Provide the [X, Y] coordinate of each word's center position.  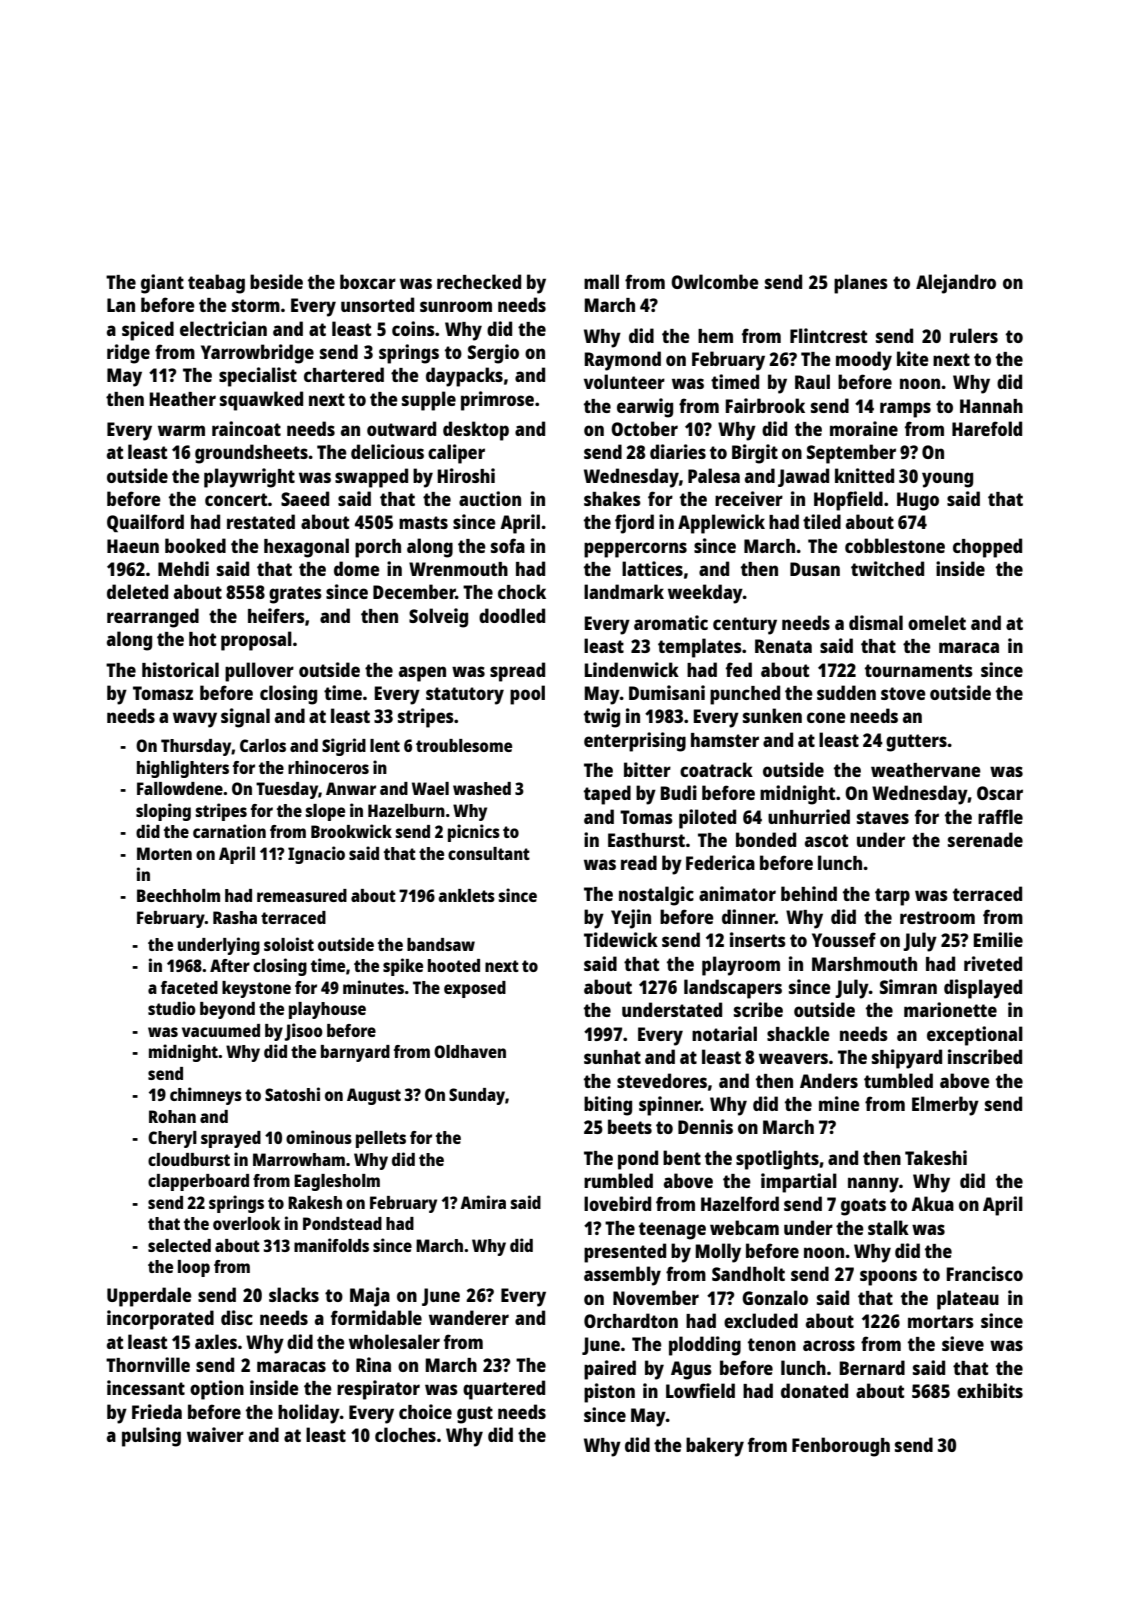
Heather [183, 399]
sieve [963, 1343]
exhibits [990, 1390]
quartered [504, 1390]
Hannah [991, 406]
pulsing [151, 1437]
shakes [612, 498]
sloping [163, 812]
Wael [430, 788]
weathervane [926, 770]
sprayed [231, 1139]
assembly [622, 1276]
